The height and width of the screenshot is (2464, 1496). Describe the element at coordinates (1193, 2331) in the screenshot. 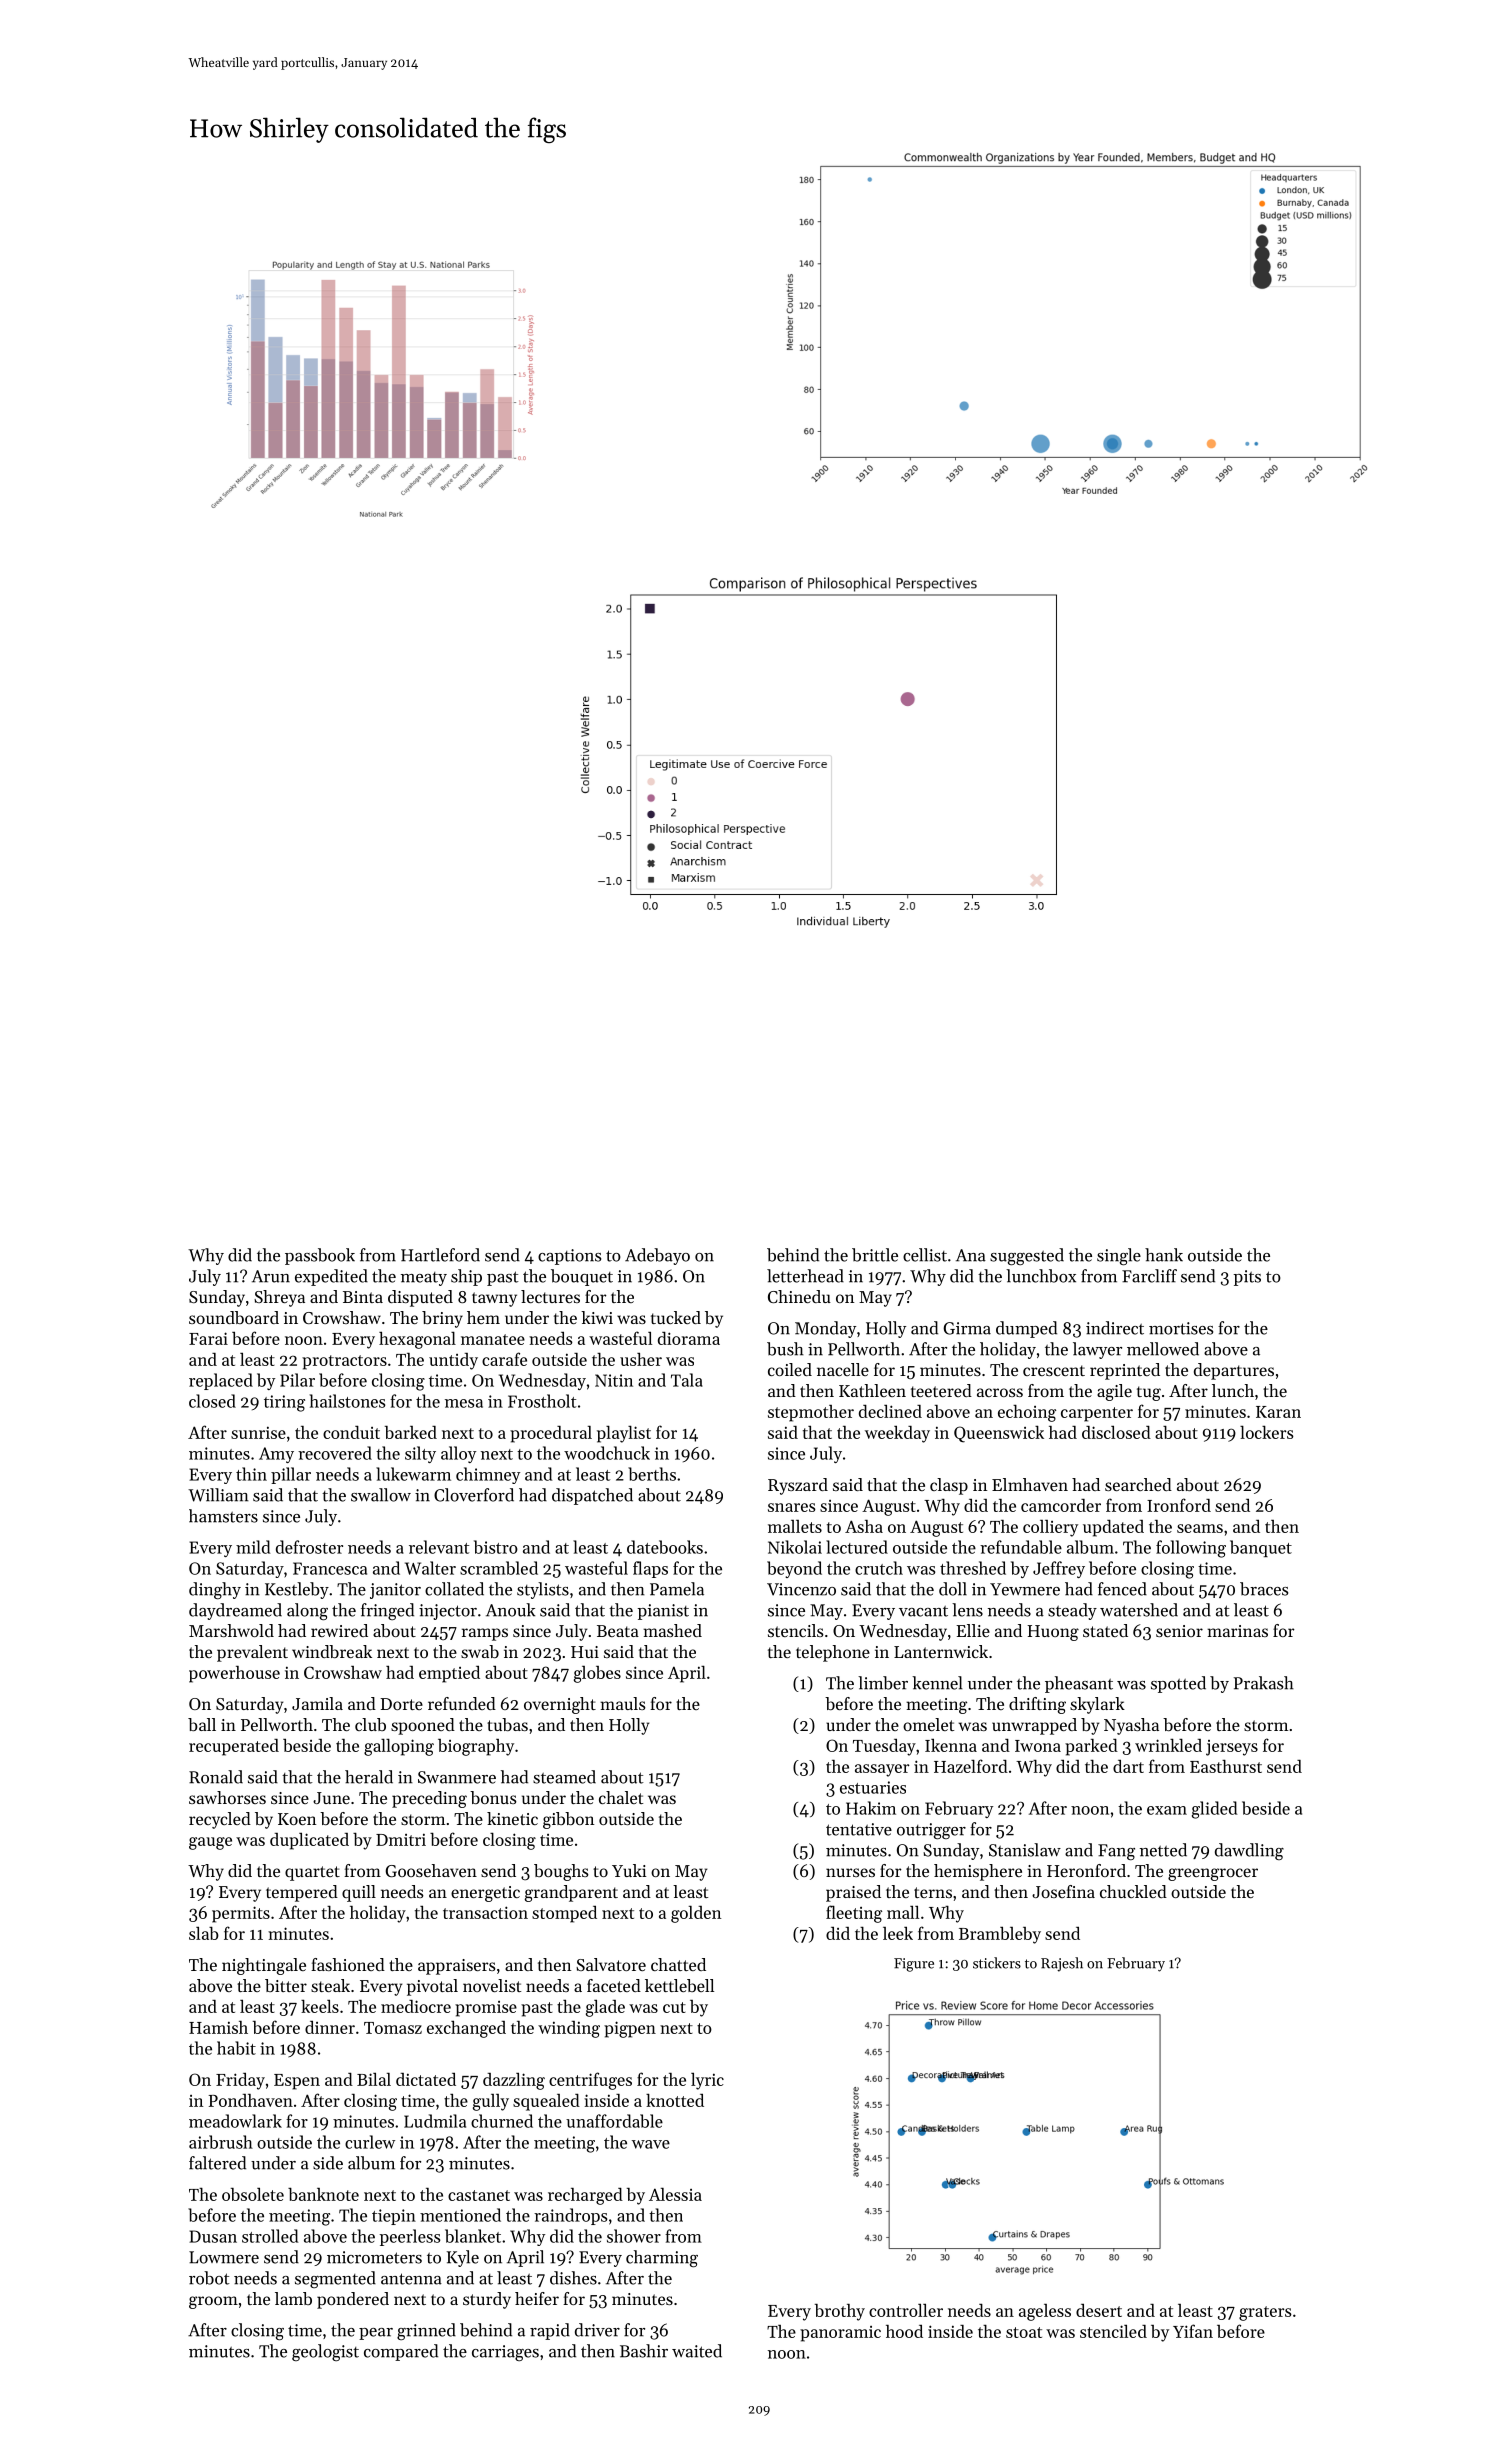

I see `Yifan` at that location.
